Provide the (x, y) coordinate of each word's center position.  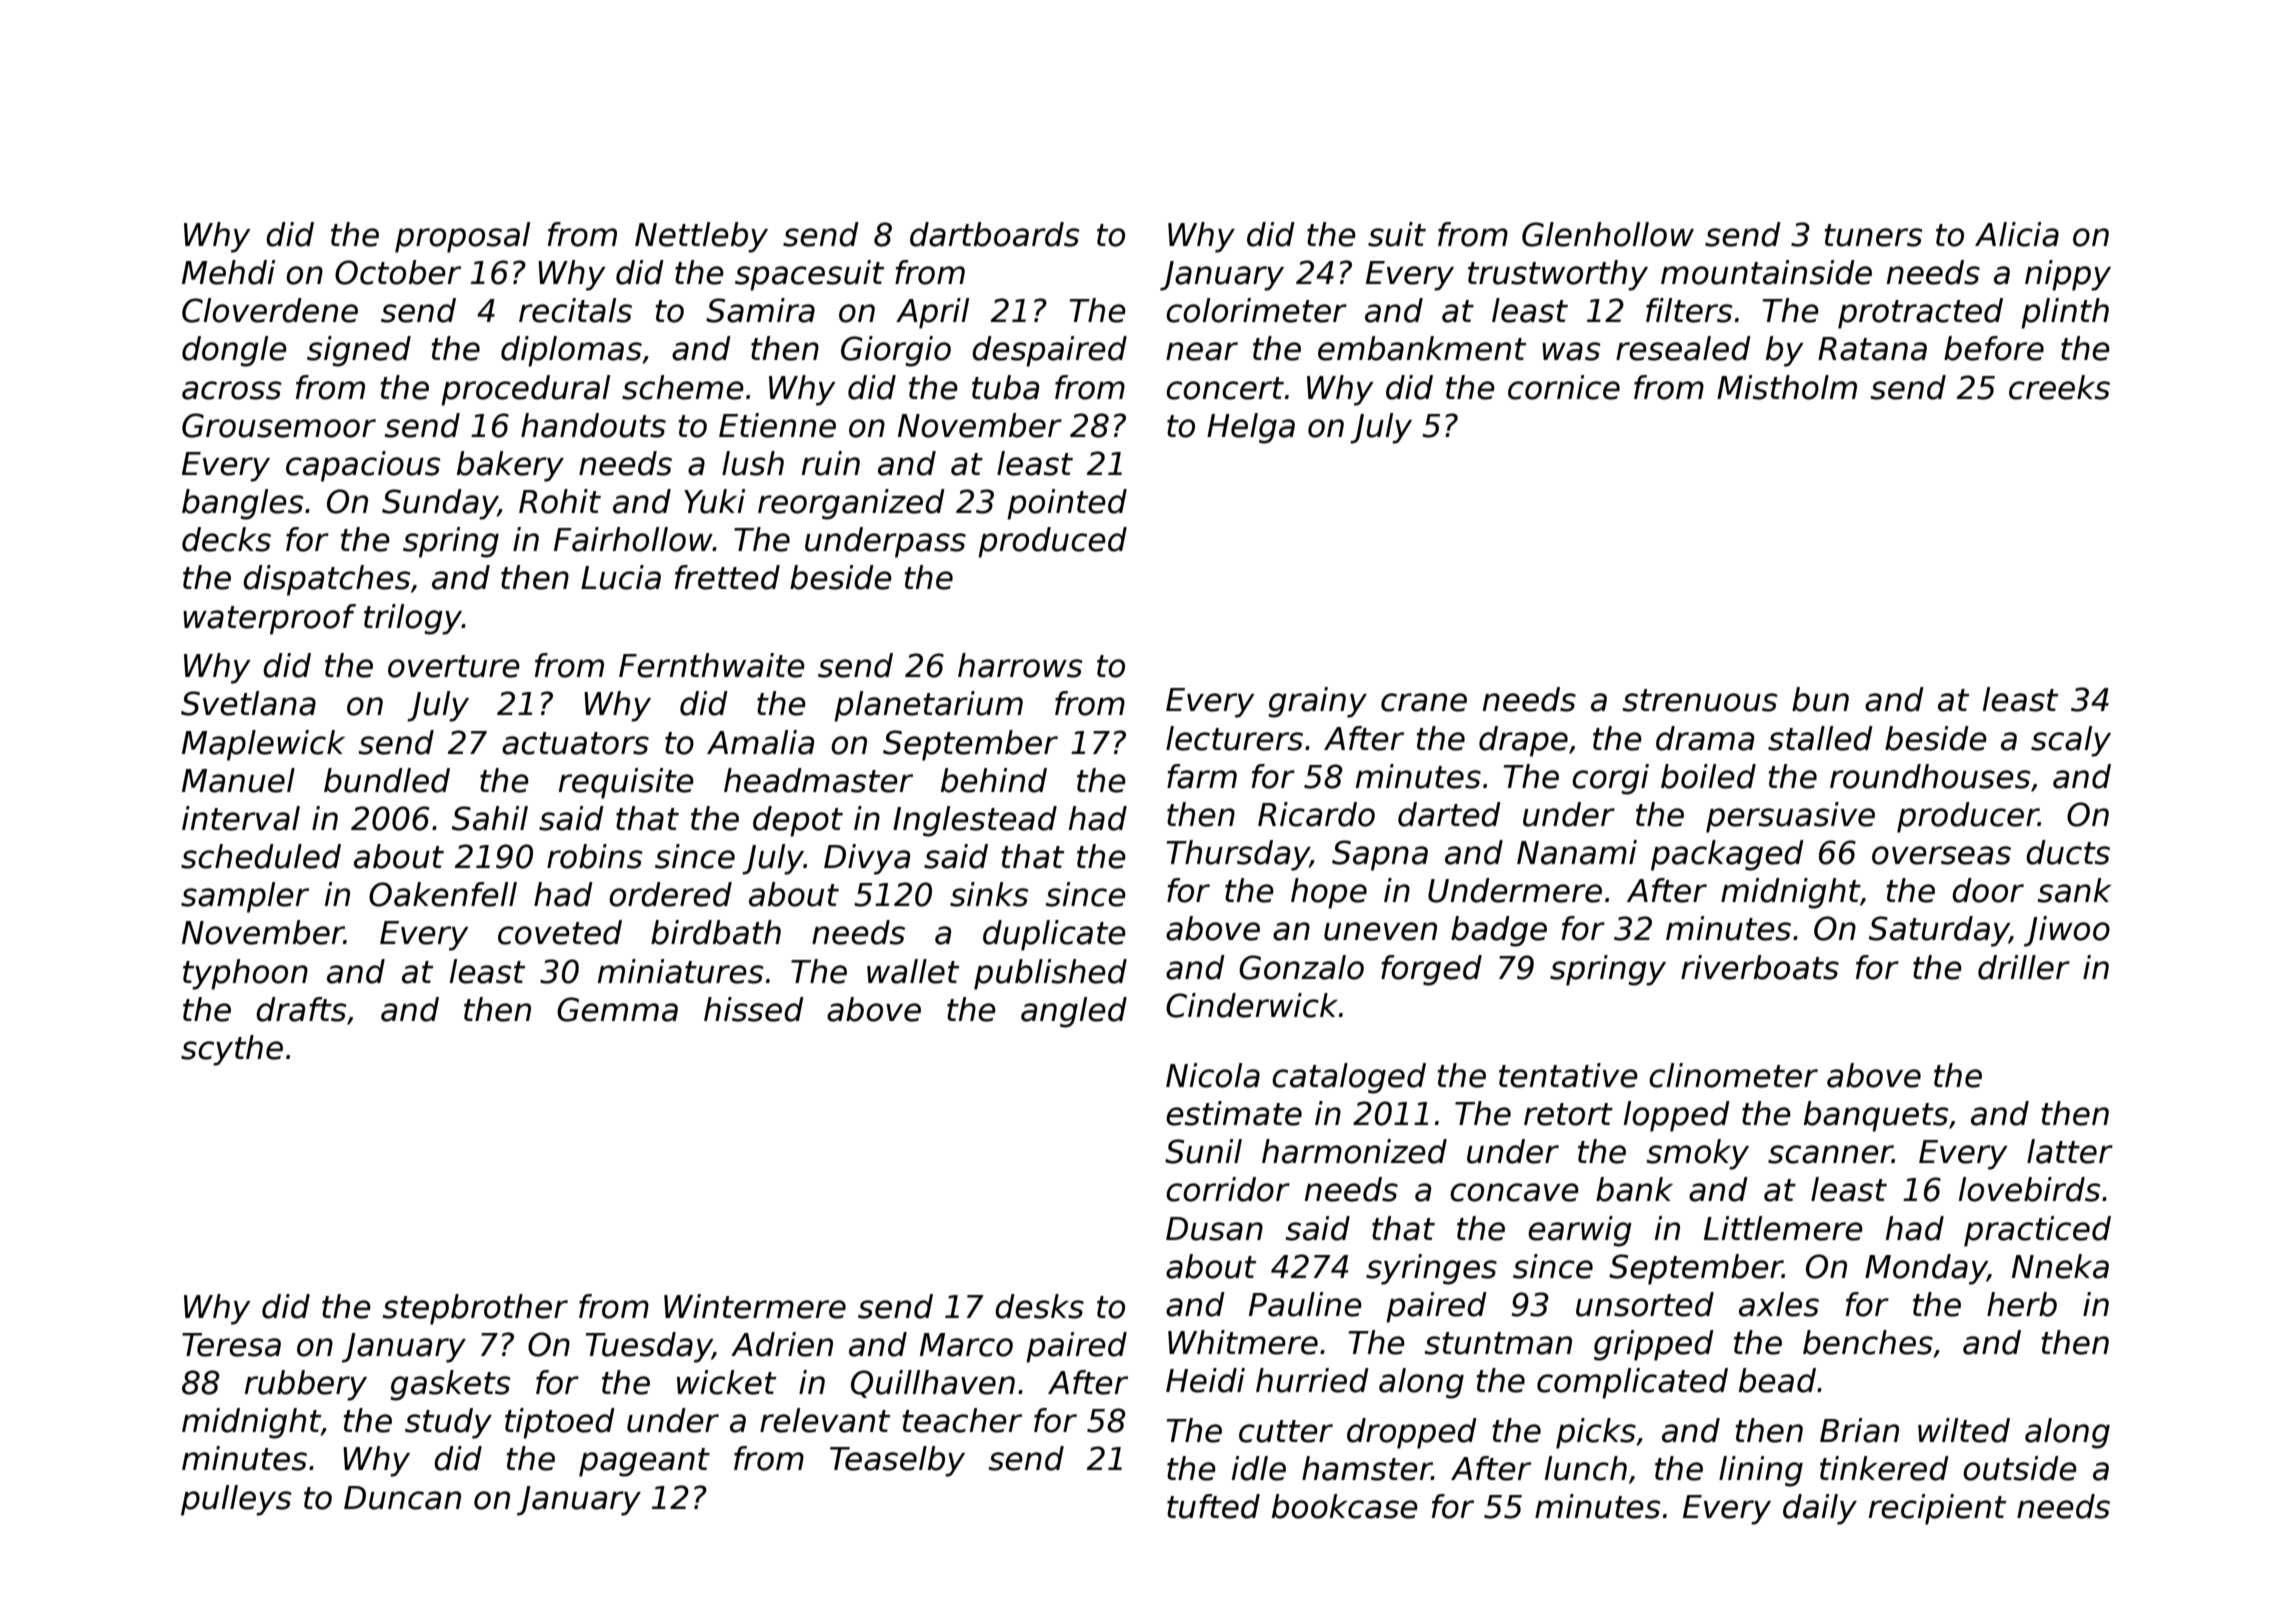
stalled (1820, 738)
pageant (644, 1462)
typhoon (245, 974)
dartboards (995, 234)
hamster (1367, 1468)
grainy (1317, 702)
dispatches (327, 580)
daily (1820, 1509)
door (1988, 890)
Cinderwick (1252, 1005)
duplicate (1054, 935)
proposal (462, 237)
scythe (232, 1050)
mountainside (1766, 272)
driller (2024, 967)
